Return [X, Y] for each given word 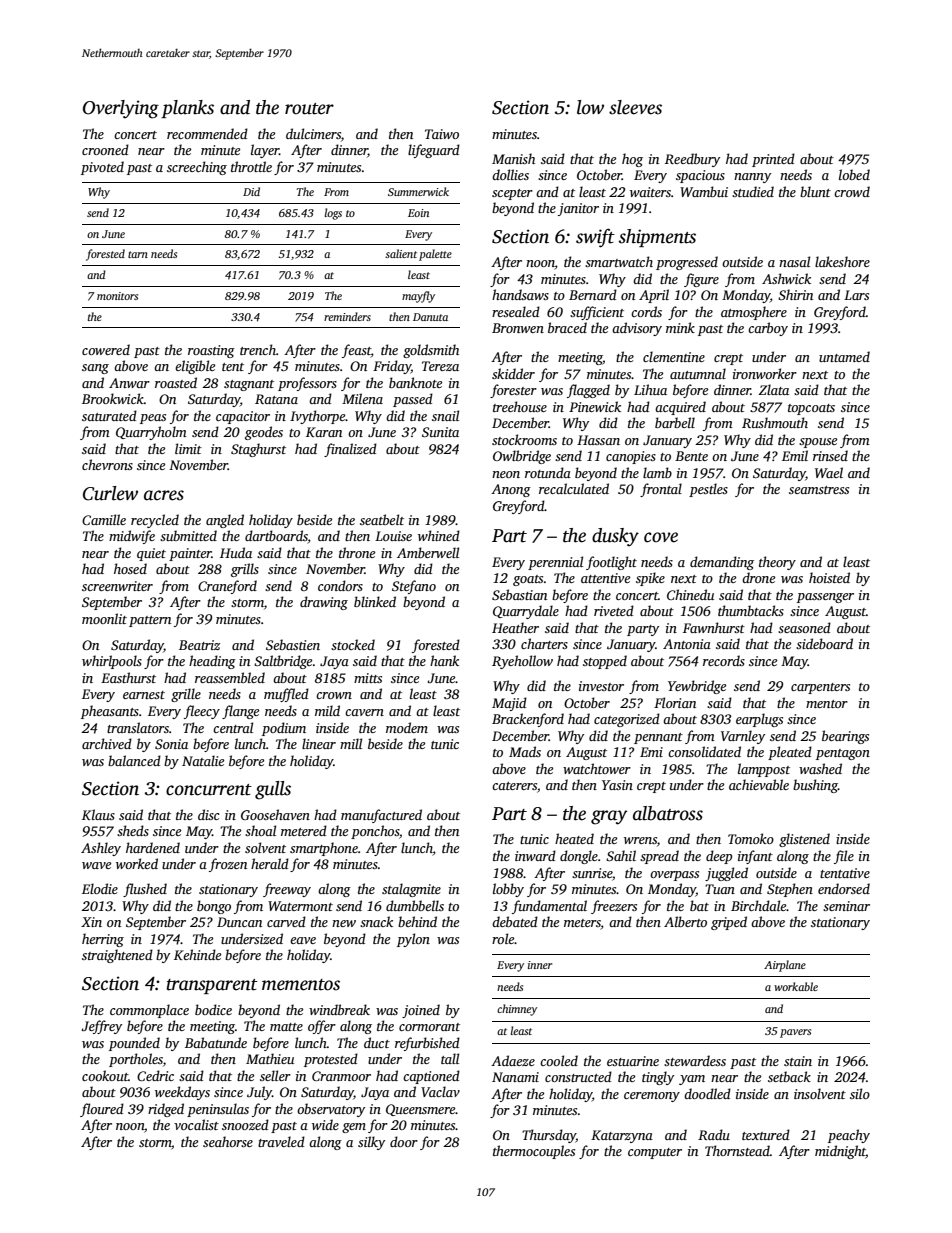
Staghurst [258, 450]
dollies [510, 174]
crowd [852, 191]
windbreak [339, 1009]
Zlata [774, 389]
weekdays [182, 1093]
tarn [138, 254]
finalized [350, 450]
